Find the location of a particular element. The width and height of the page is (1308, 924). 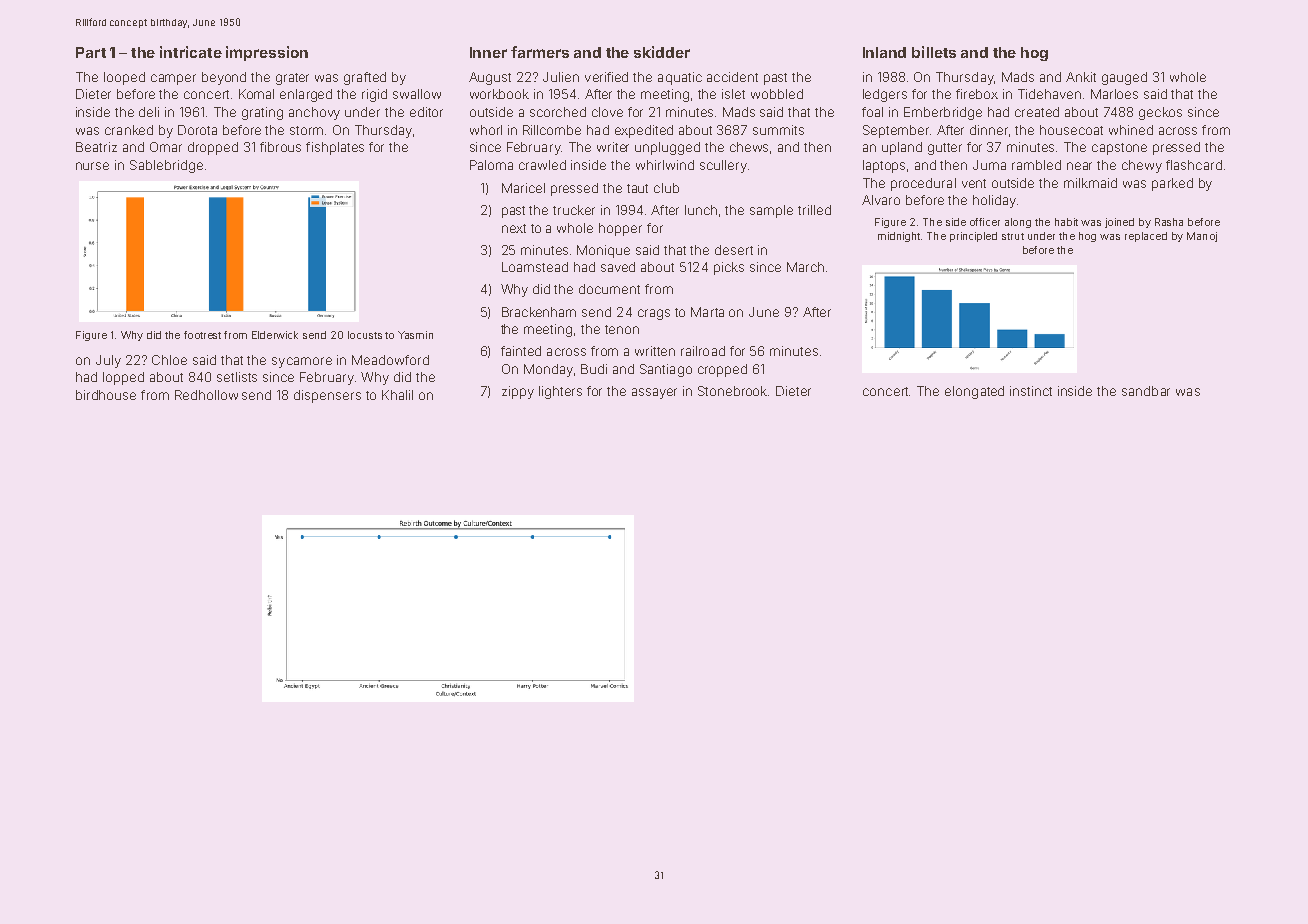

Paloma is located at coordinates (491, 165).
